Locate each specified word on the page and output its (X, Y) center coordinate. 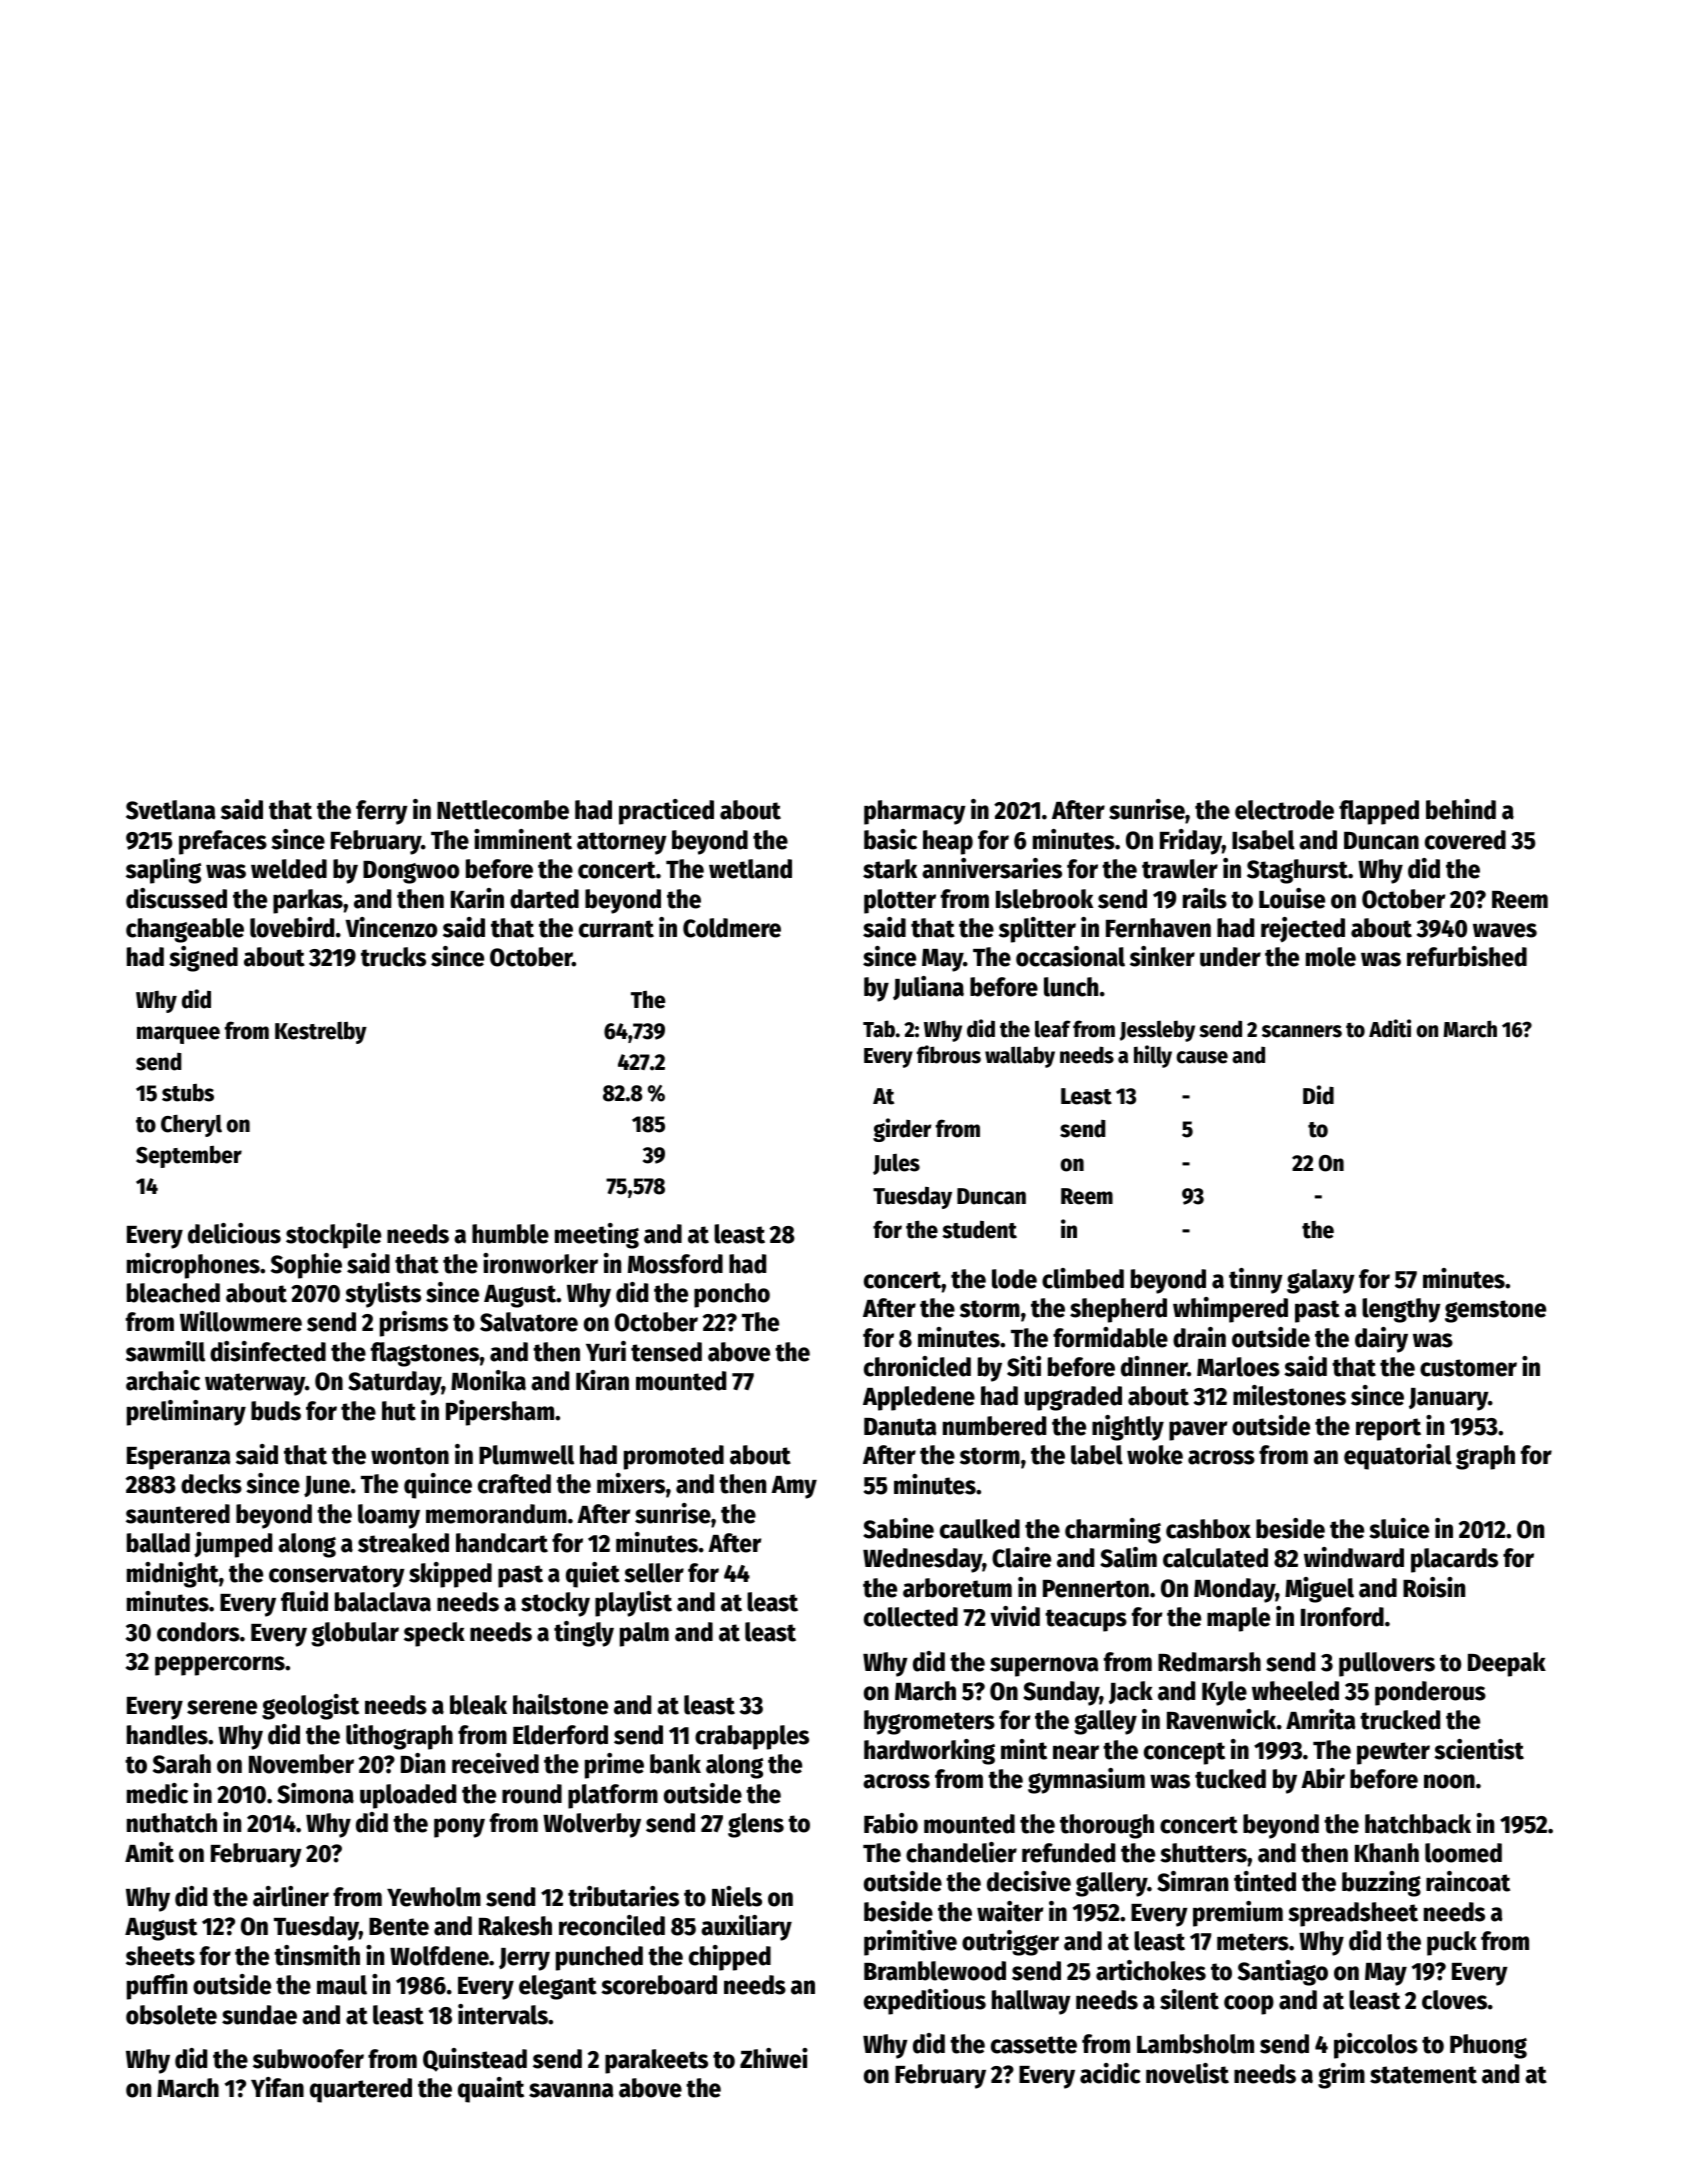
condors (198, 1632)
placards (1454, 1560)
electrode (1284, 810)
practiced (666, 812)
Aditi (1390, 1028)
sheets (160, 1956)
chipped (730, 1958)
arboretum (957, 1588)
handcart (502, 1543)
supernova (1044, 1667)
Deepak (1507, 1664)
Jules (896, 1164)
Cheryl (191, 1126)
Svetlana (170, 810)
